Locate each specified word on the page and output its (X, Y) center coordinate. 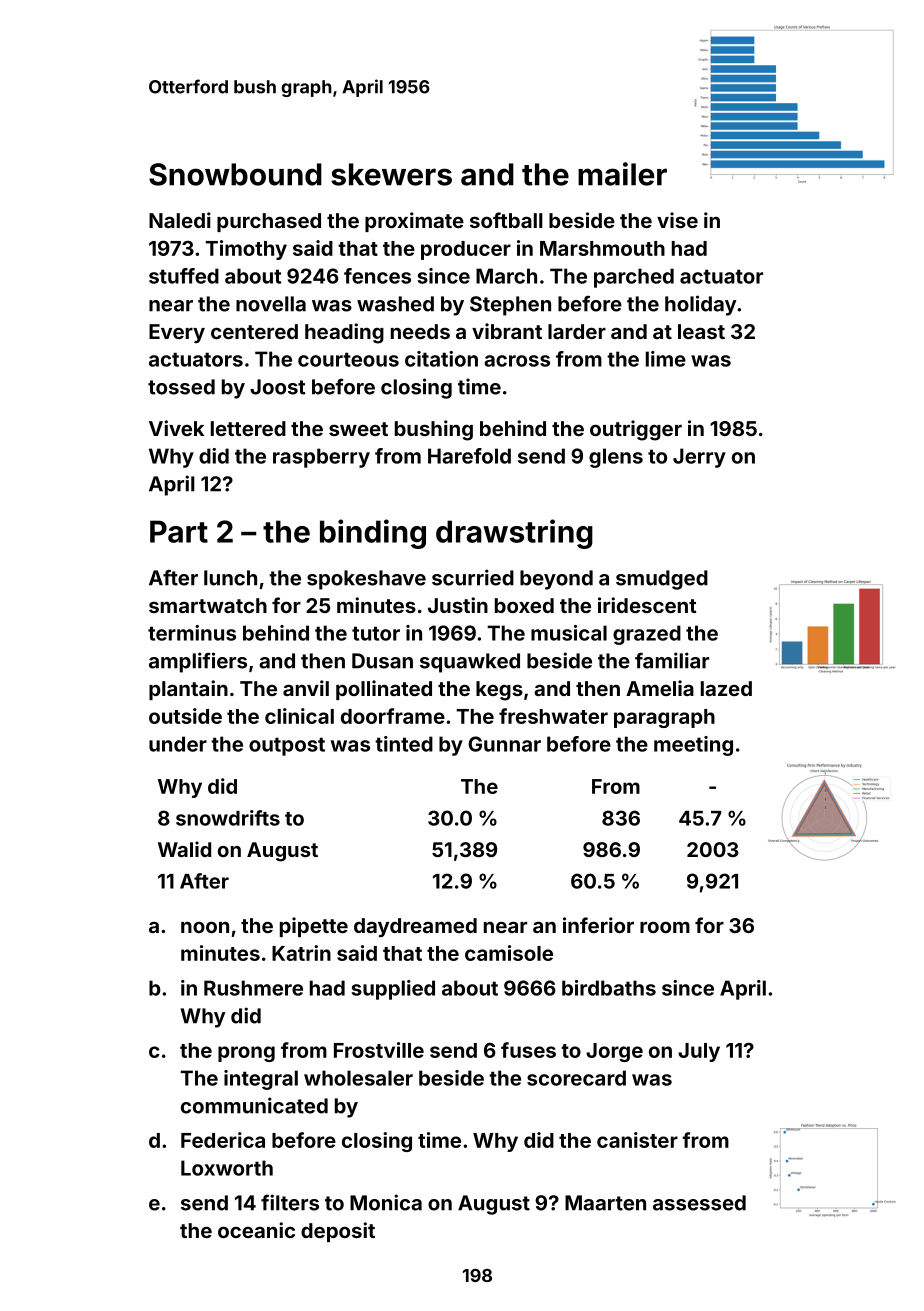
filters (290, 1202)
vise (677, 220)
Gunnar (504, 744)
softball (506, 220)
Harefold (469, 456)
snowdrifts (228, 818)
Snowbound (235, 174)
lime (666, 359)
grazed (647, 635)
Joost (277, 387)
